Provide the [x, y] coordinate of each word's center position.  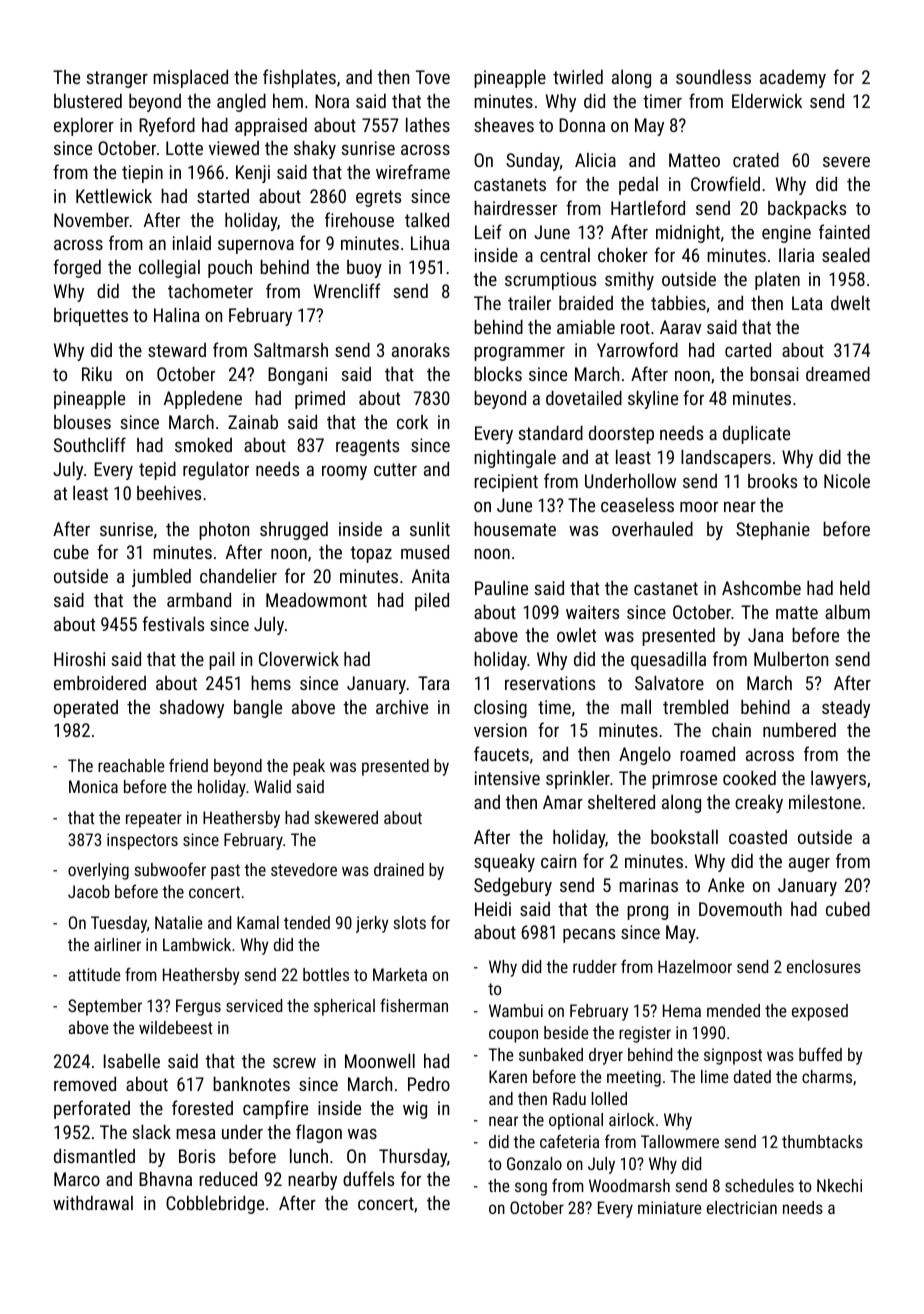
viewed [234, 148]
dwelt [850, 302]
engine [786, 234]
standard [550, 432]
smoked [203, 444]
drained [399, 869]
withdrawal [93, 1202]
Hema [682, 1010]
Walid [272, 786]
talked [427, 219]
